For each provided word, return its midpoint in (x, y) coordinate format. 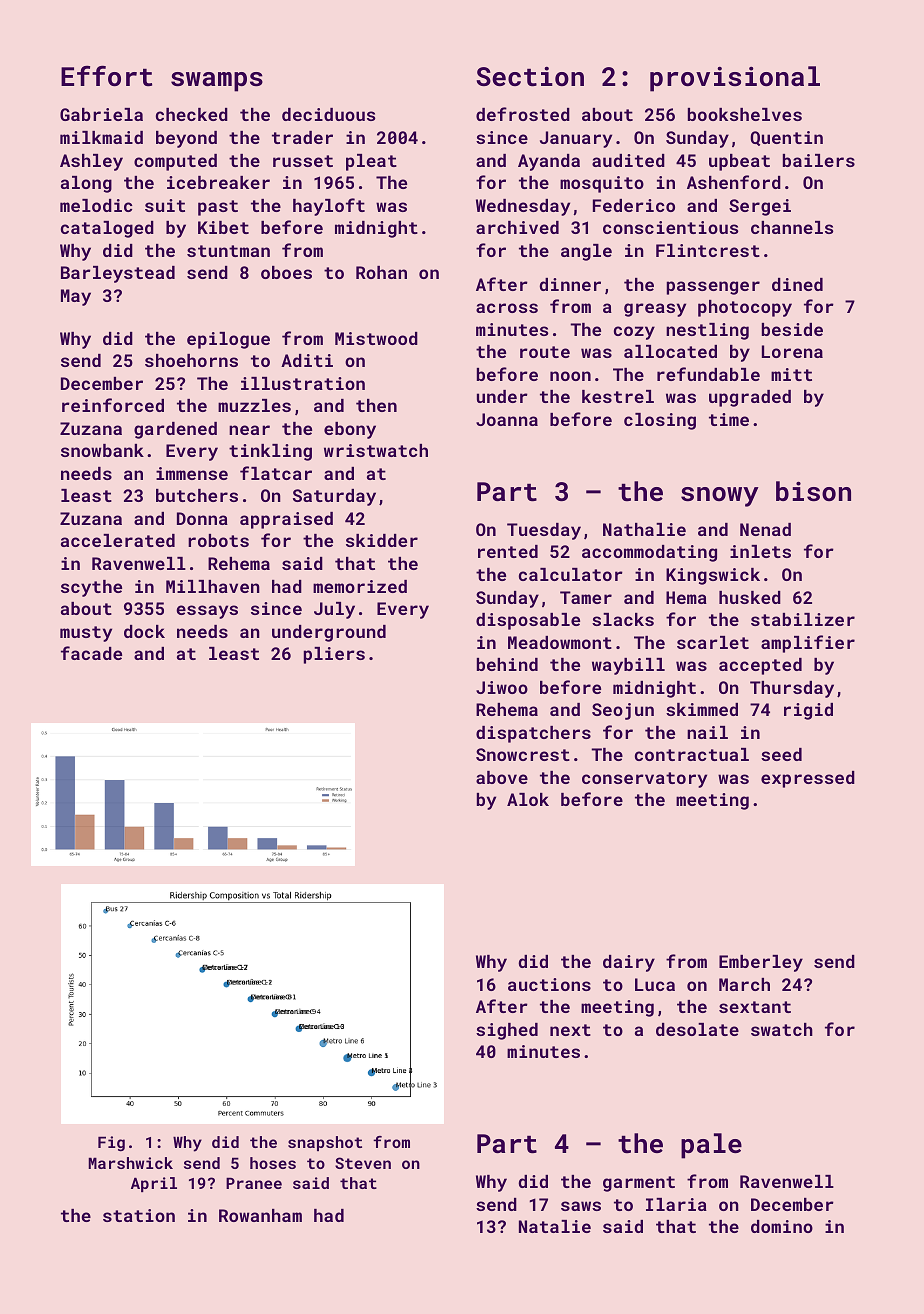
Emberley (761, 963)
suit (165, 205)
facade (91, 653)
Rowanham (260, 1215)
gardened (175, 430)
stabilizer (803, 619)
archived (517, 227)
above (502, 777)
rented (508, 551)
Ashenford (734, 182)
